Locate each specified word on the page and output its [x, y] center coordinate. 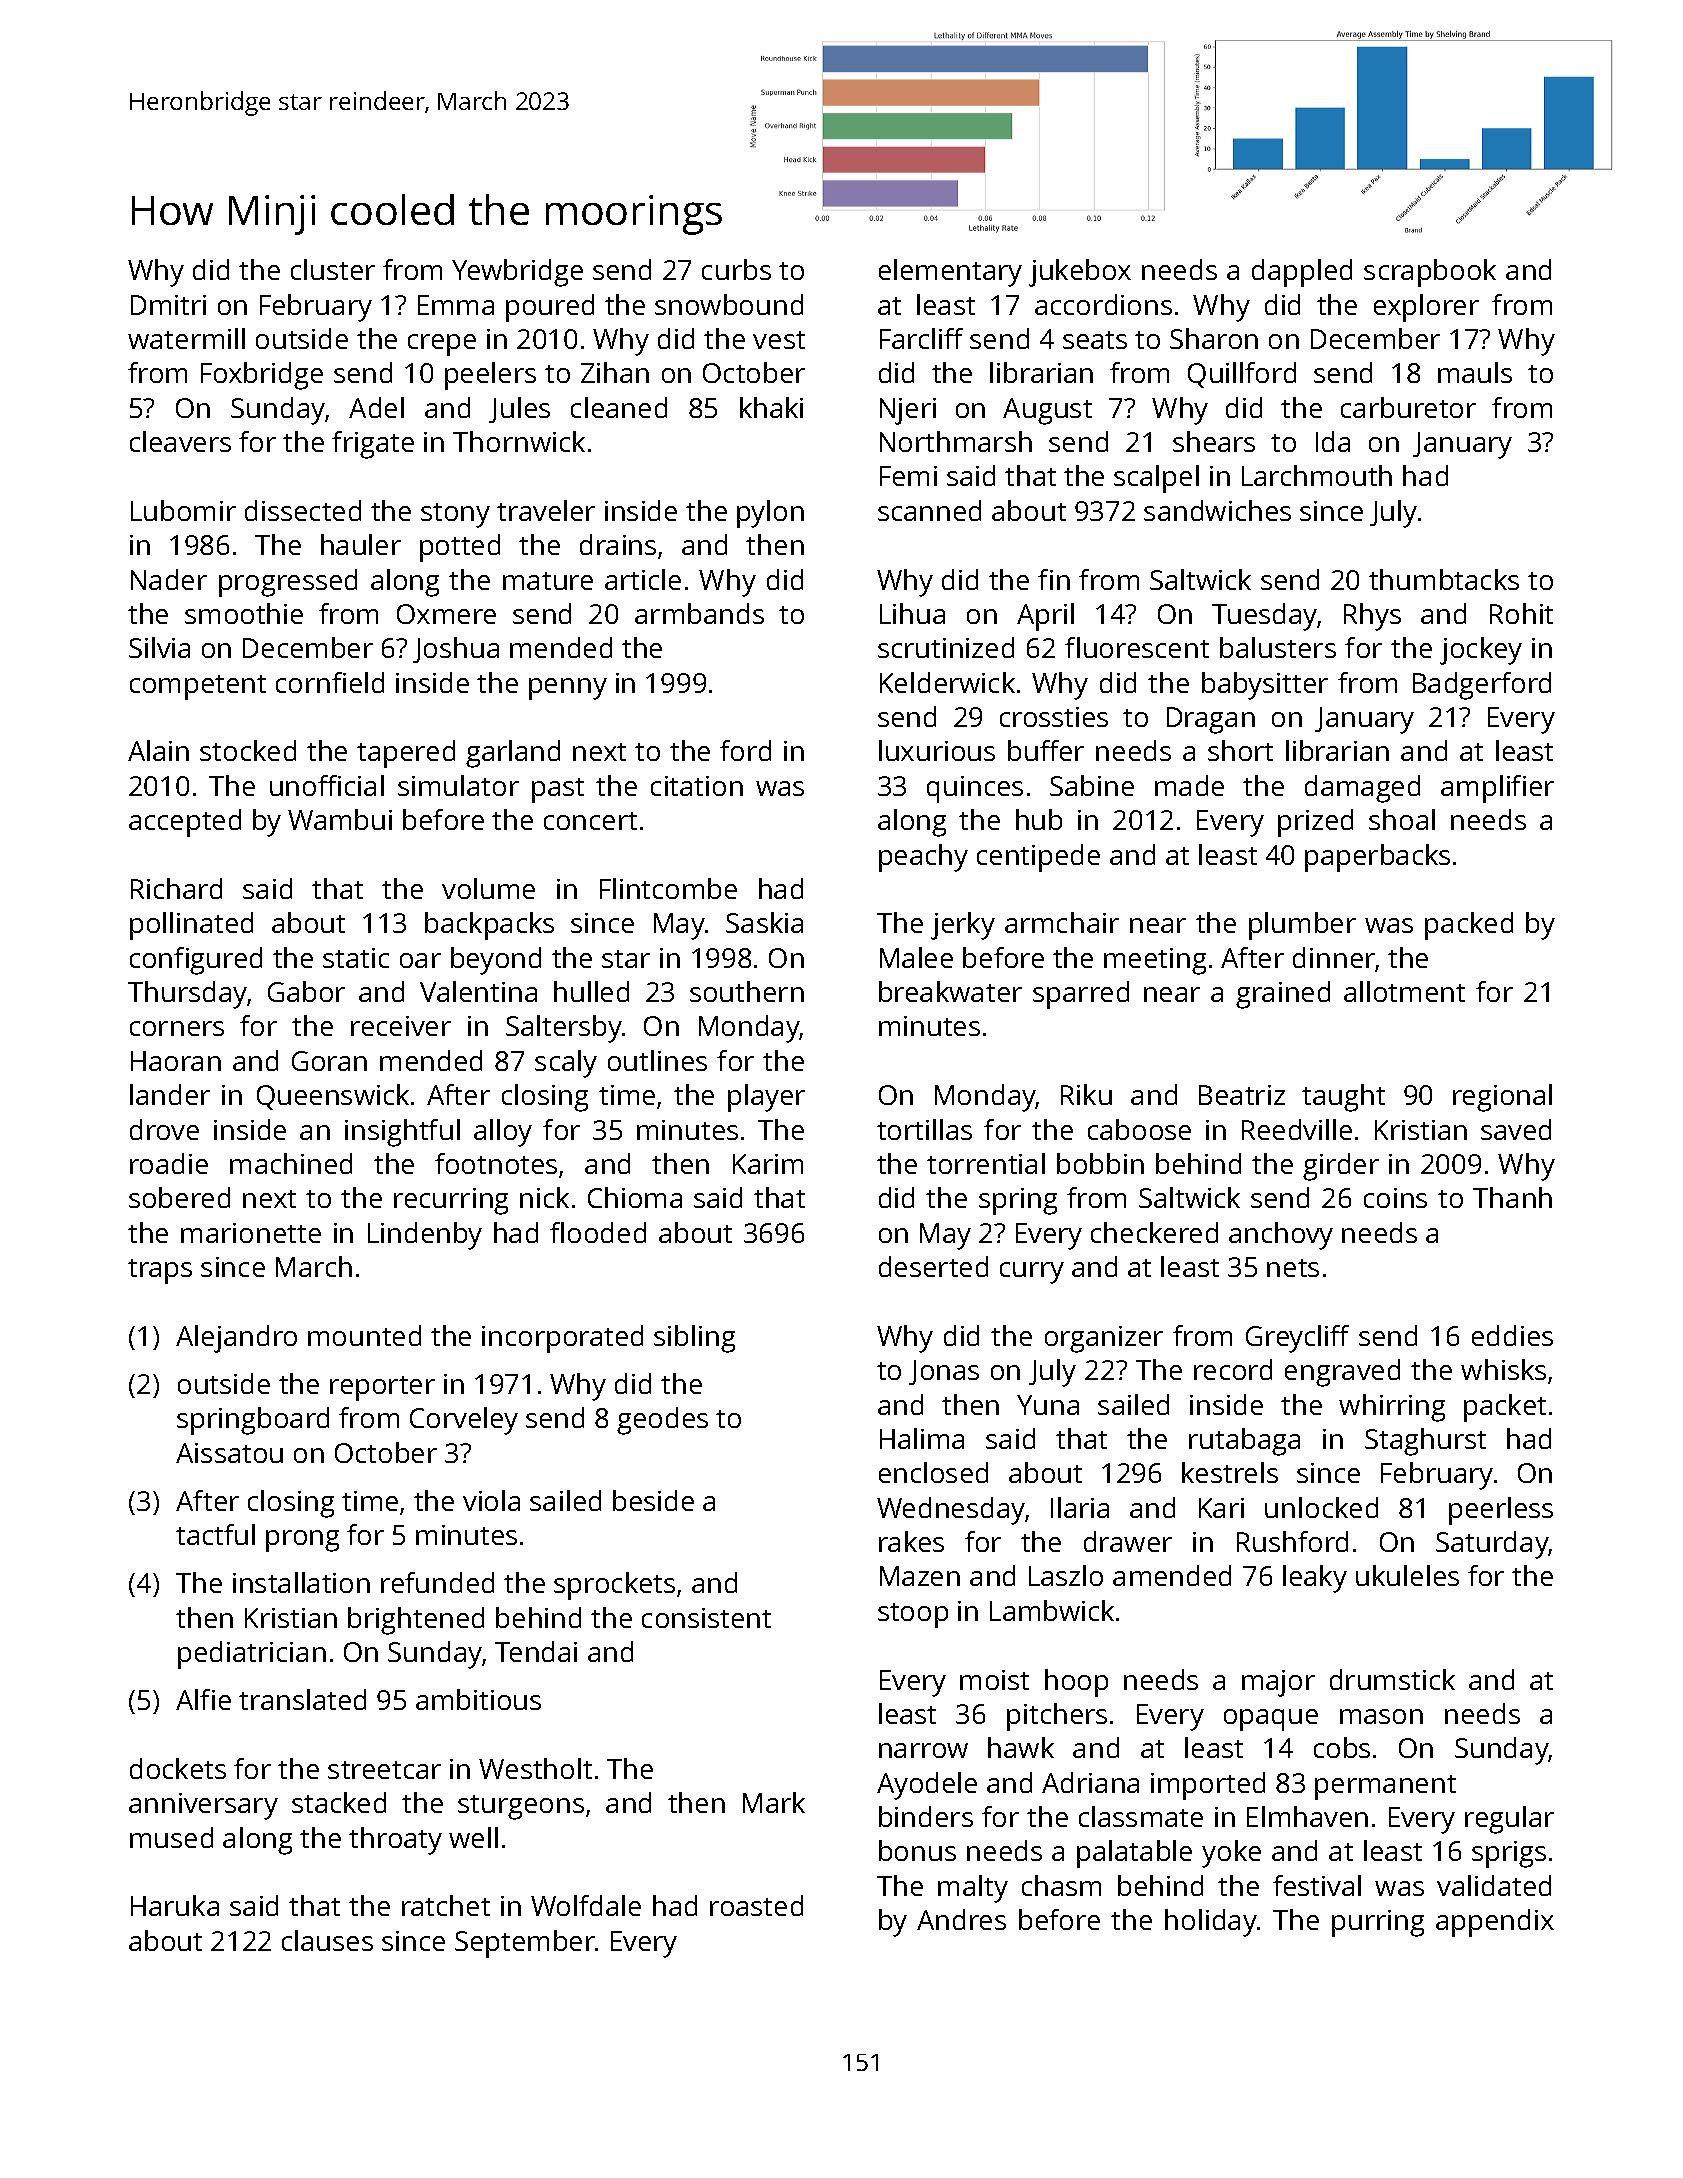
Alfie [203, 1699]
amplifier [1497, 789]
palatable [1134, 1854]
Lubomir [183, 510]
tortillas [924, 1129]
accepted [185, 823]
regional [1502, 1098]
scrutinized [946, 647]
